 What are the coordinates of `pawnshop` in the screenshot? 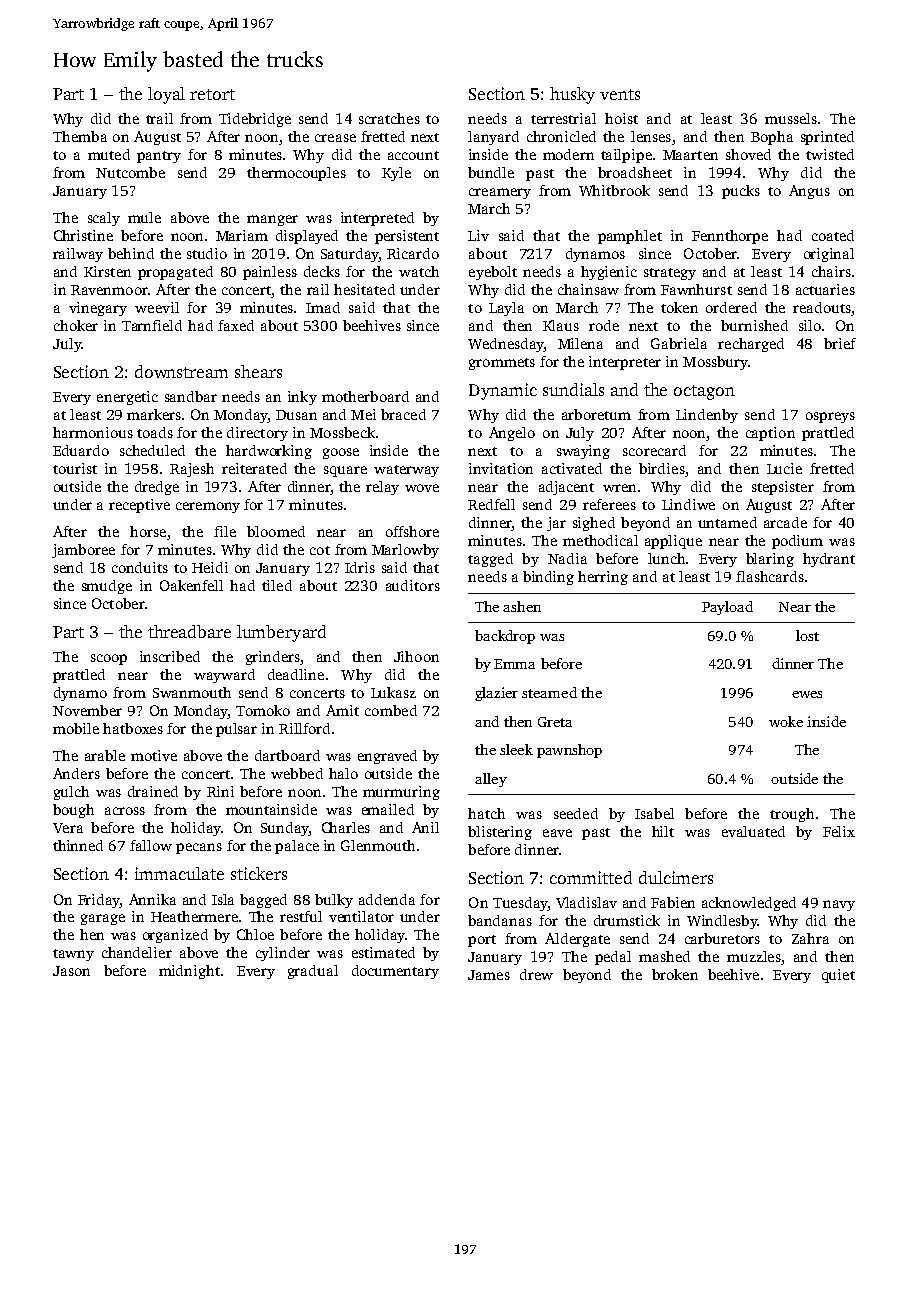 It's located at (569, 751).
